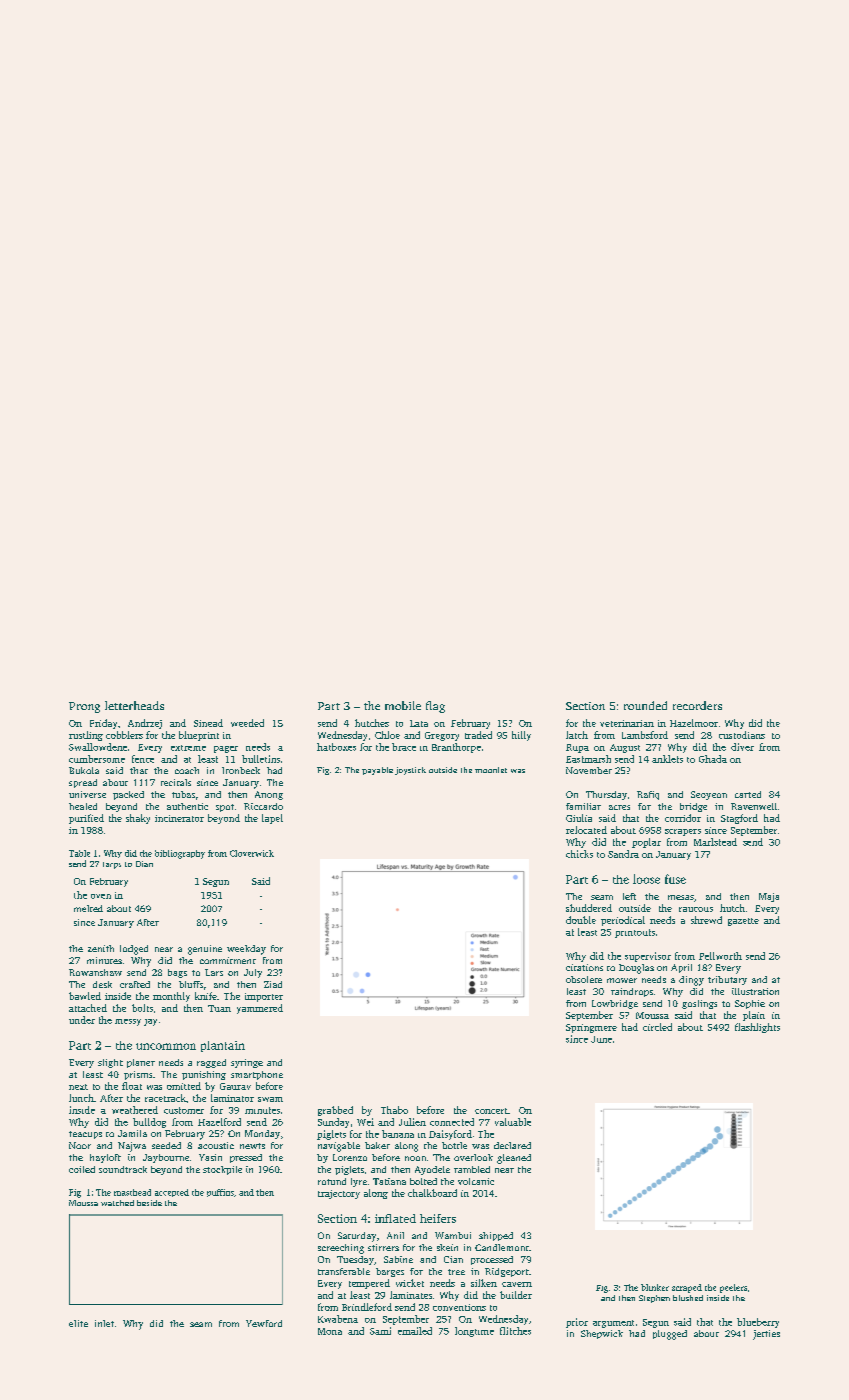 This screenshot has height=1400, width=849. What do you see at coordinates (83, 783) in the screenshot?
I see `spread` at bounding box center [83, 783].
